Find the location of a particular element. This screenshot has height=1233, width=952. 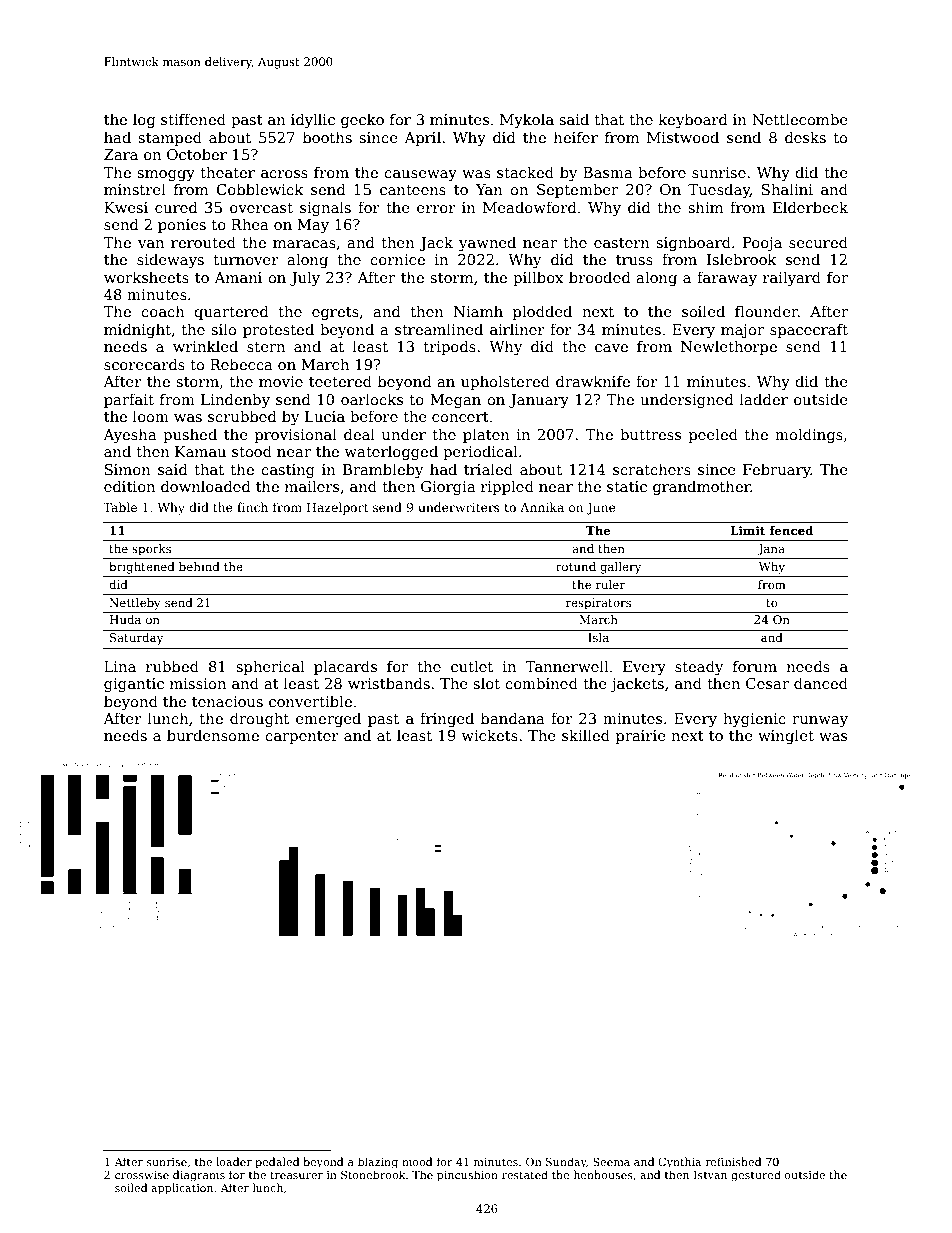

stamped is located at coordinates (170, 138).
